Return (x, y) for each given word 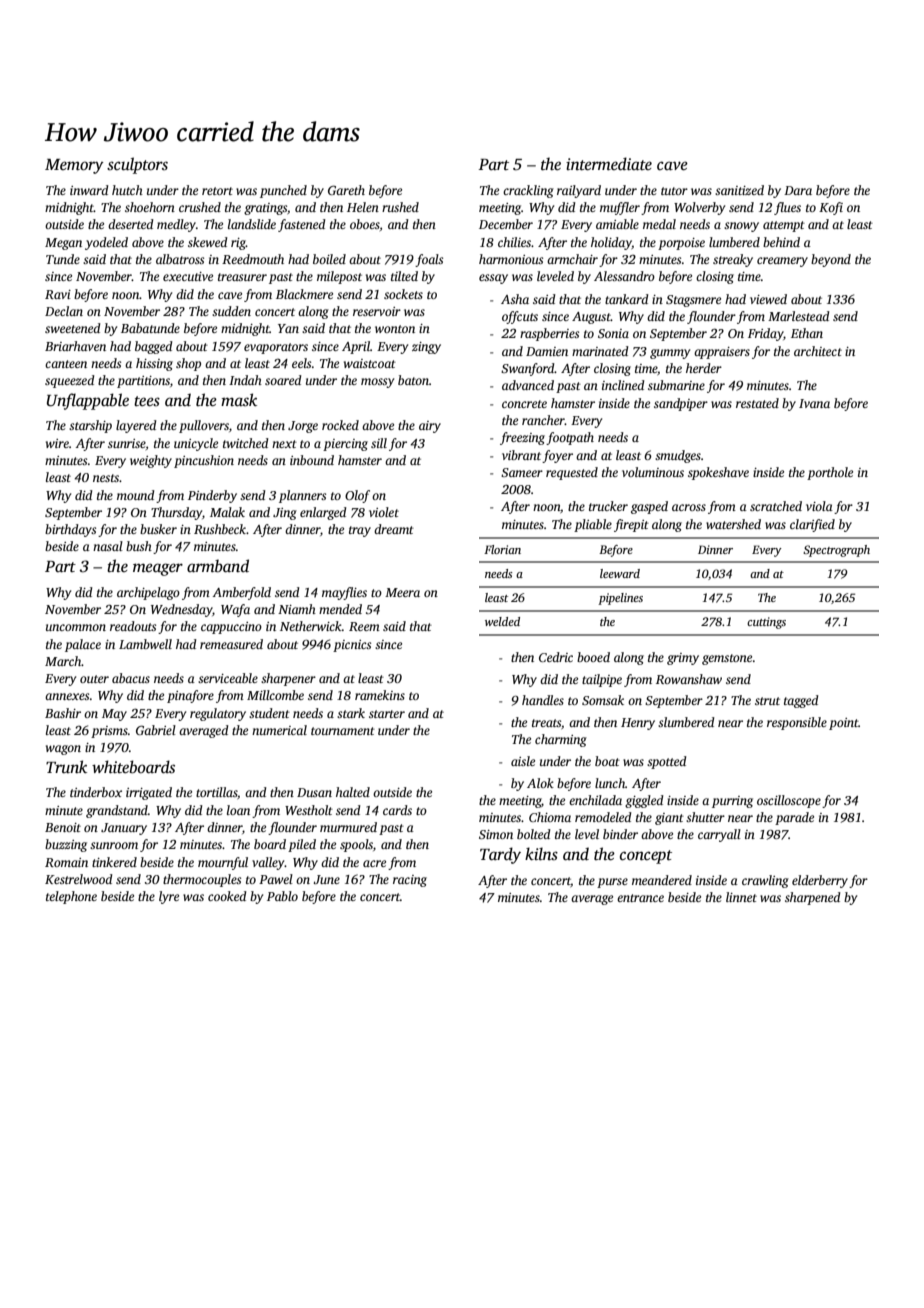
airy (430, 427)
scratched (776, 506)
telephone (71, 897)
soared (283, 380)
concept (646, 857)
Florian (502, 549)
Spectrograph (836, 551)
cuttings (766, 623)
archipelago (148, 593)
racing (410, 881)
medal (659, 224)
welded (502, 621)
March (63, 661)
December (506, 224)
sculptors (137, 165)
